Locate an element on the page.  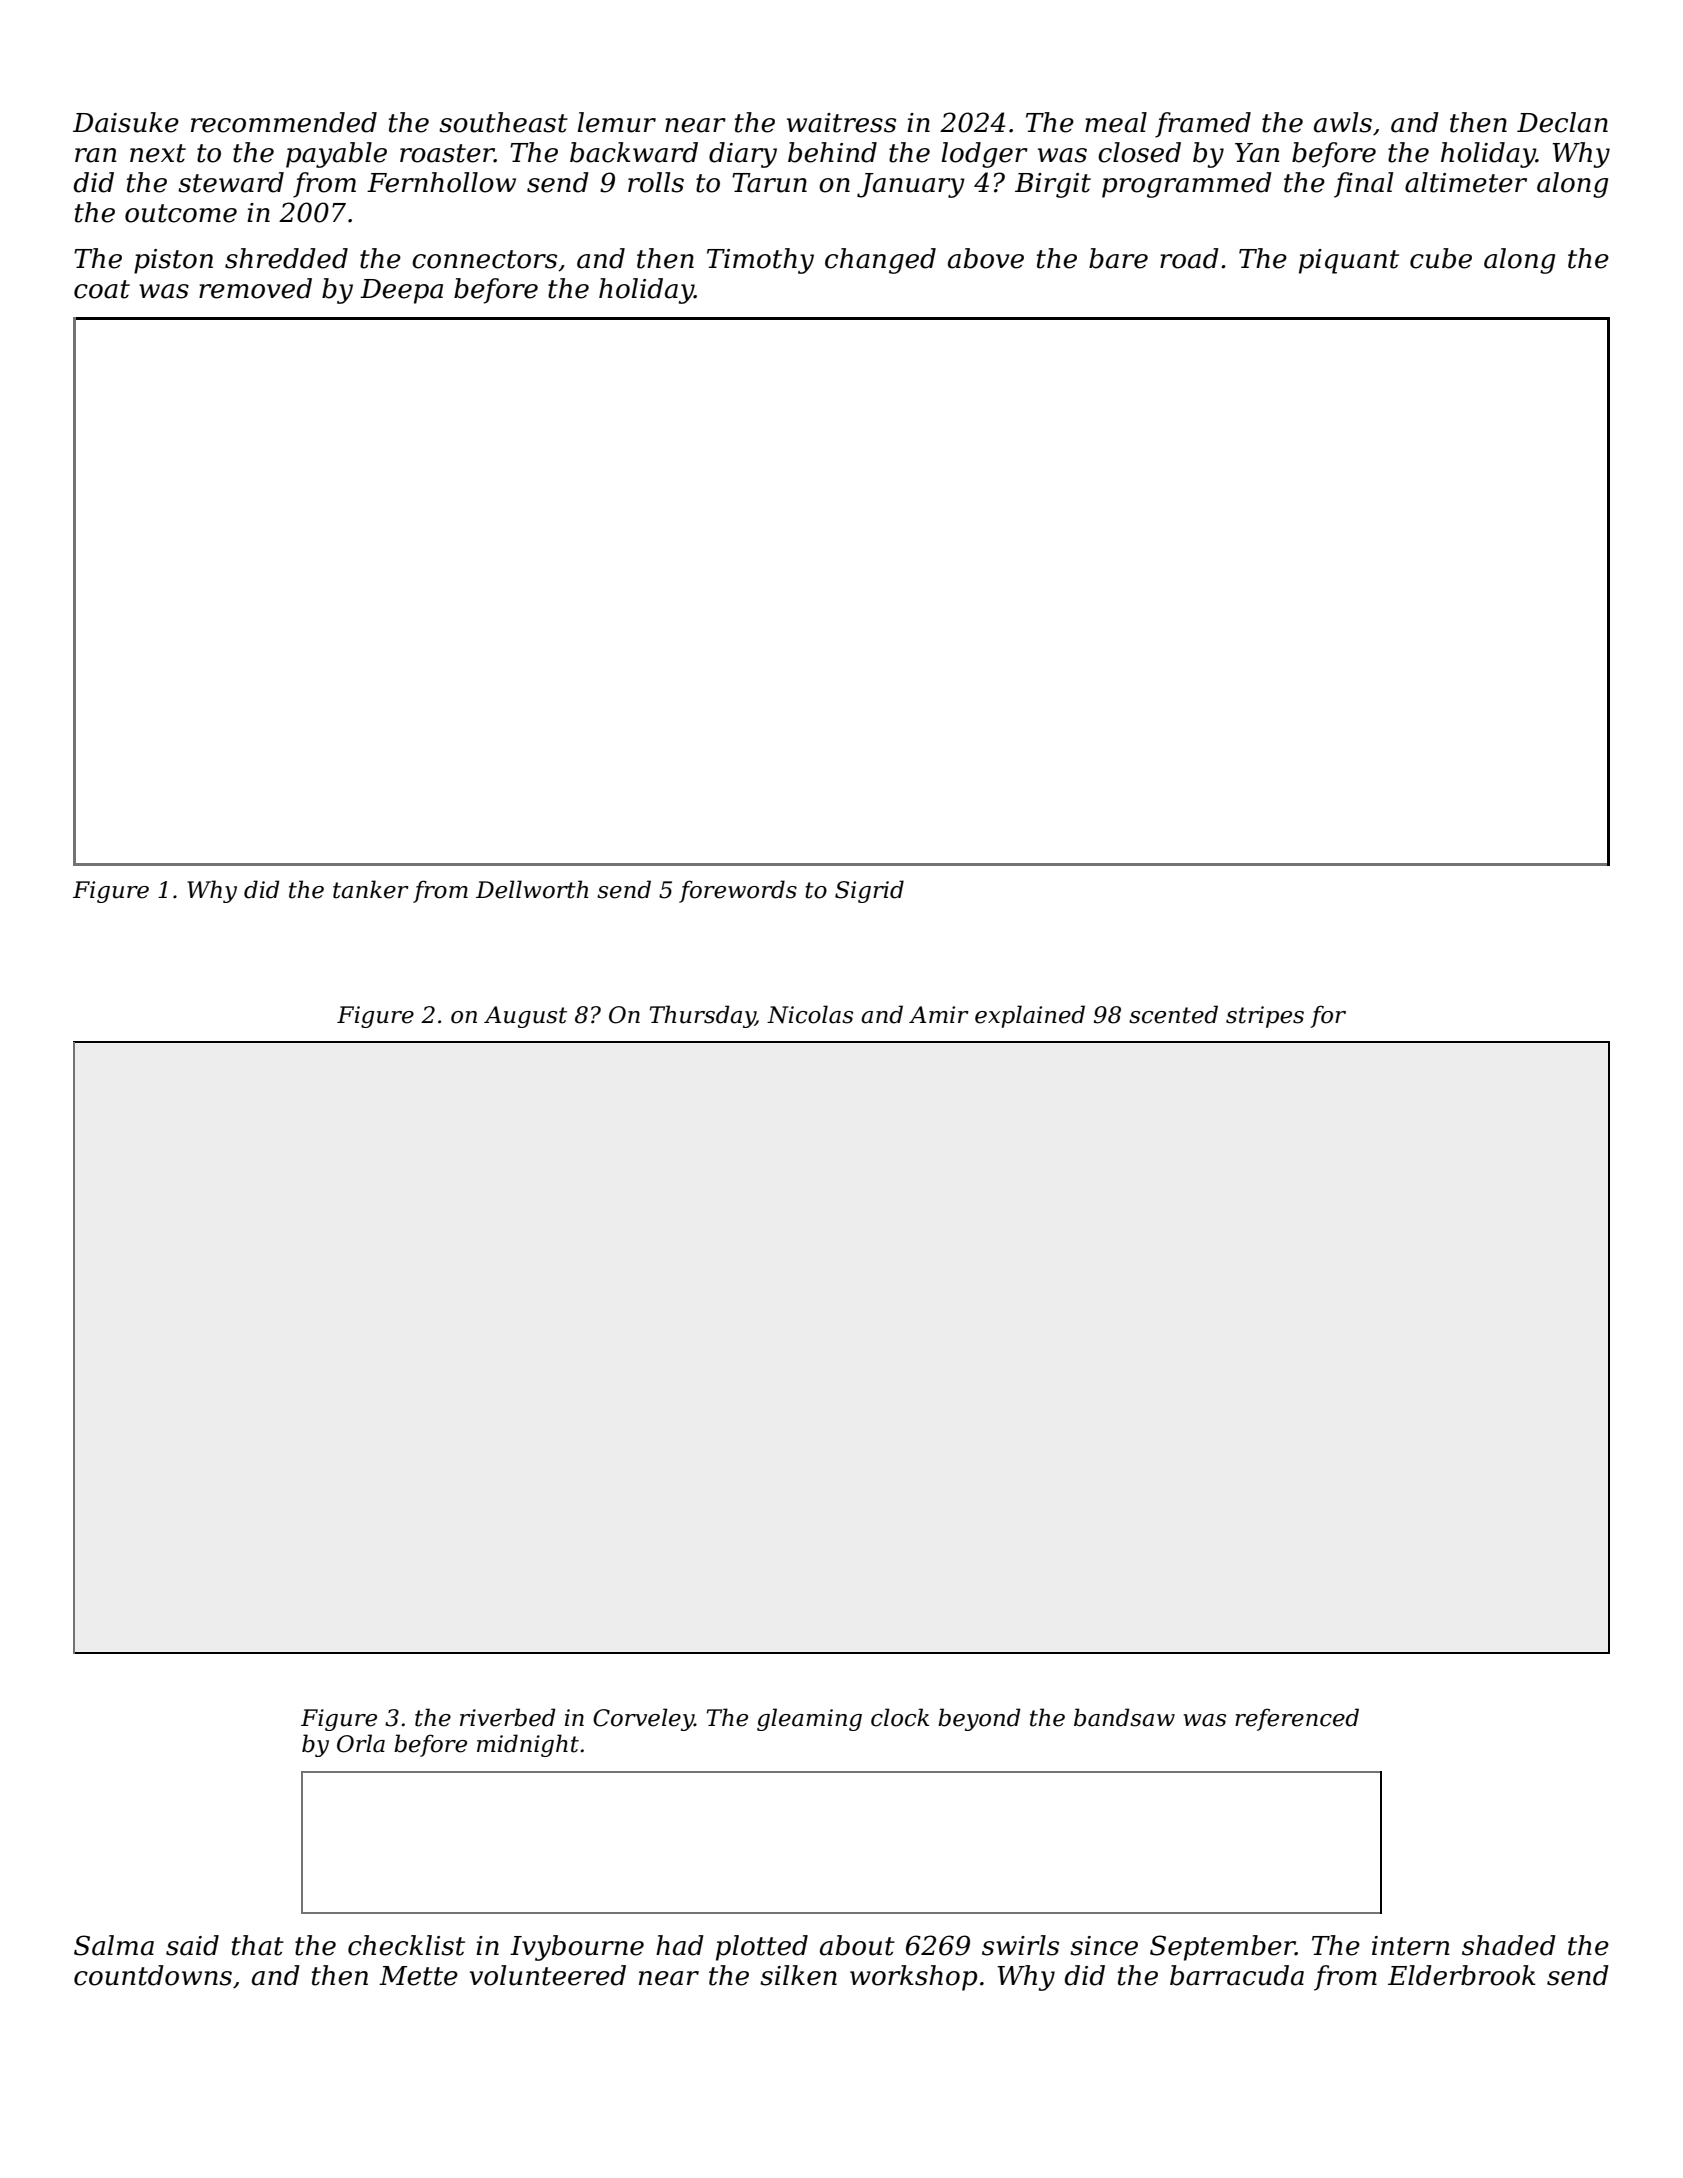
referenced is located at coordinates (1297, 1719).
